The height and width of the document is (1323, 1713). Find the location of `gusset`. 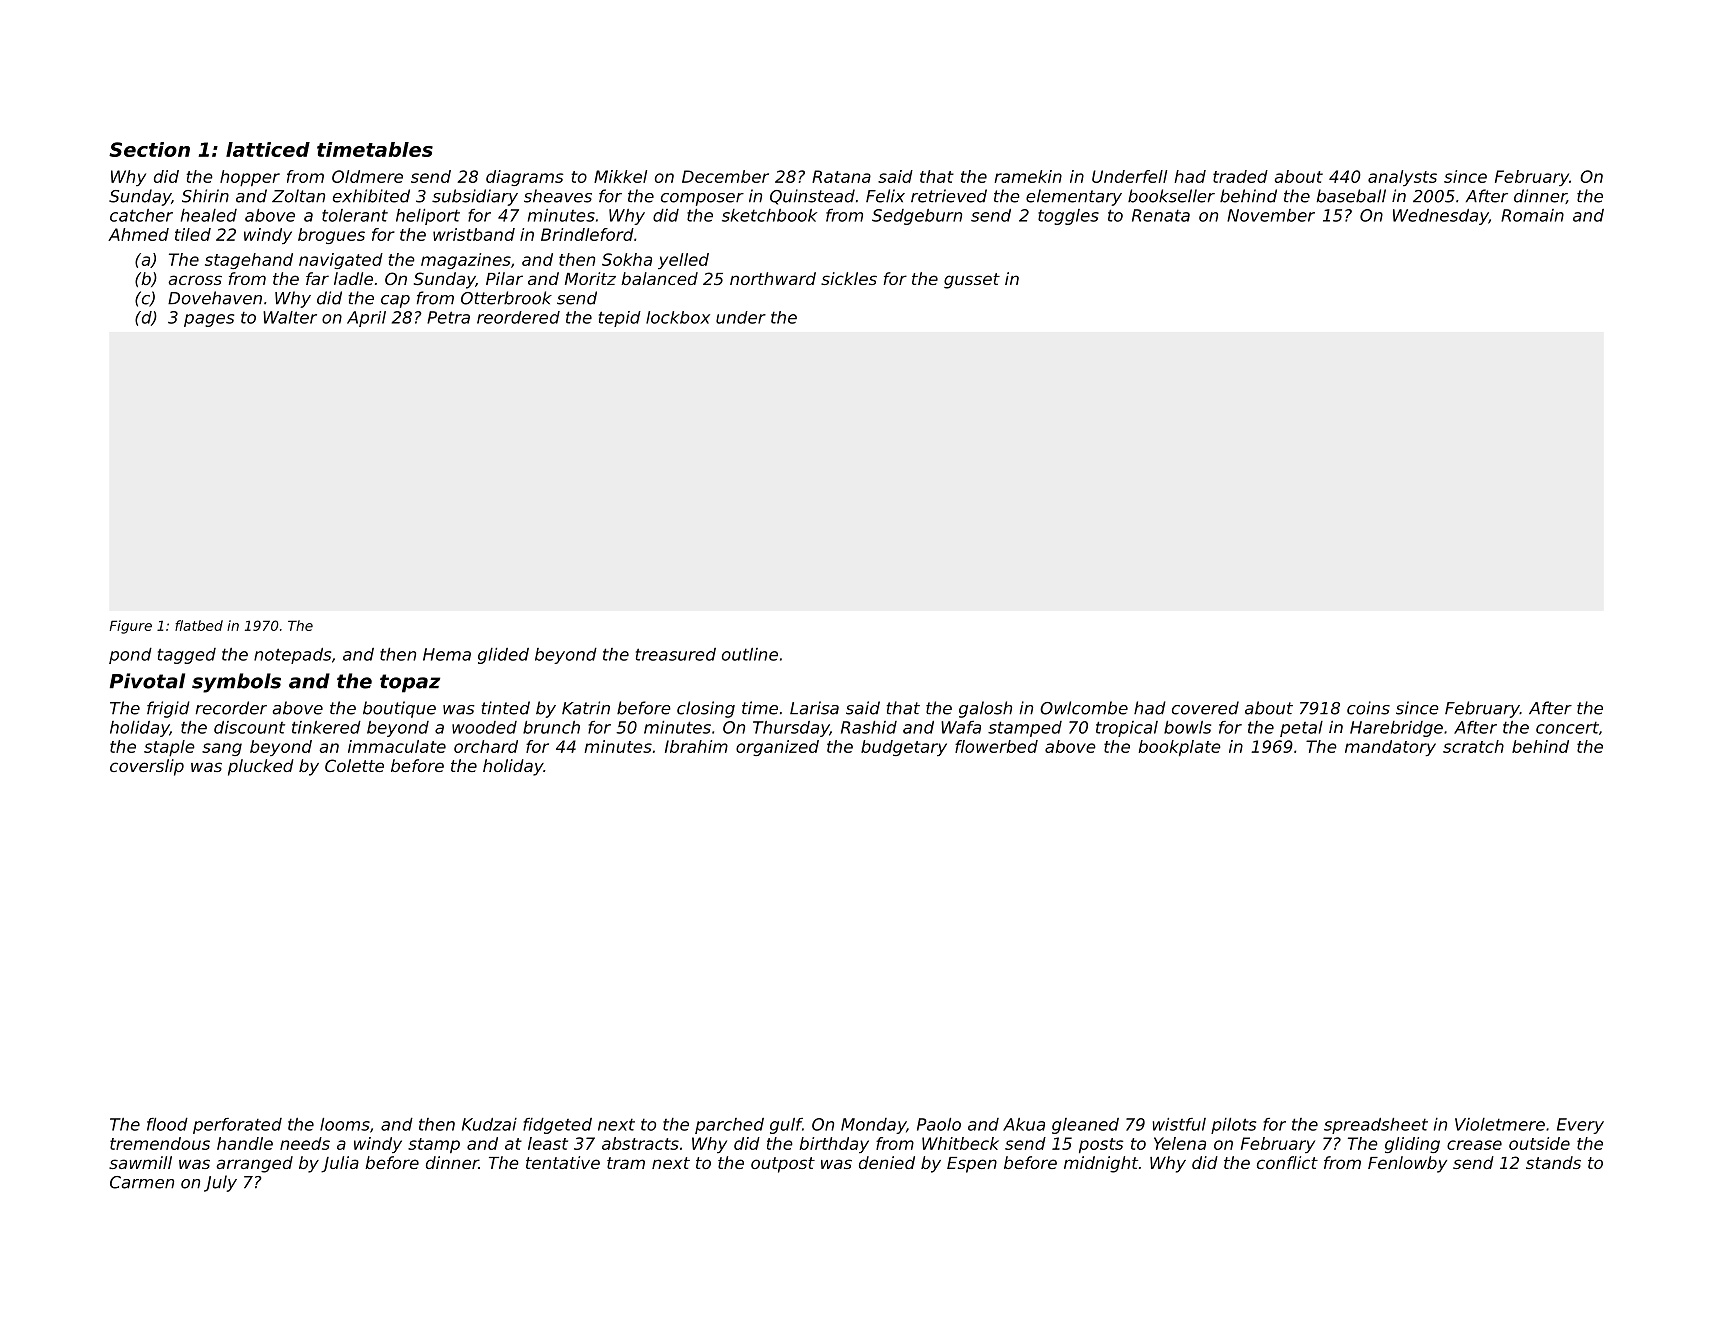

gusset is located at coordinates (972, 281).
